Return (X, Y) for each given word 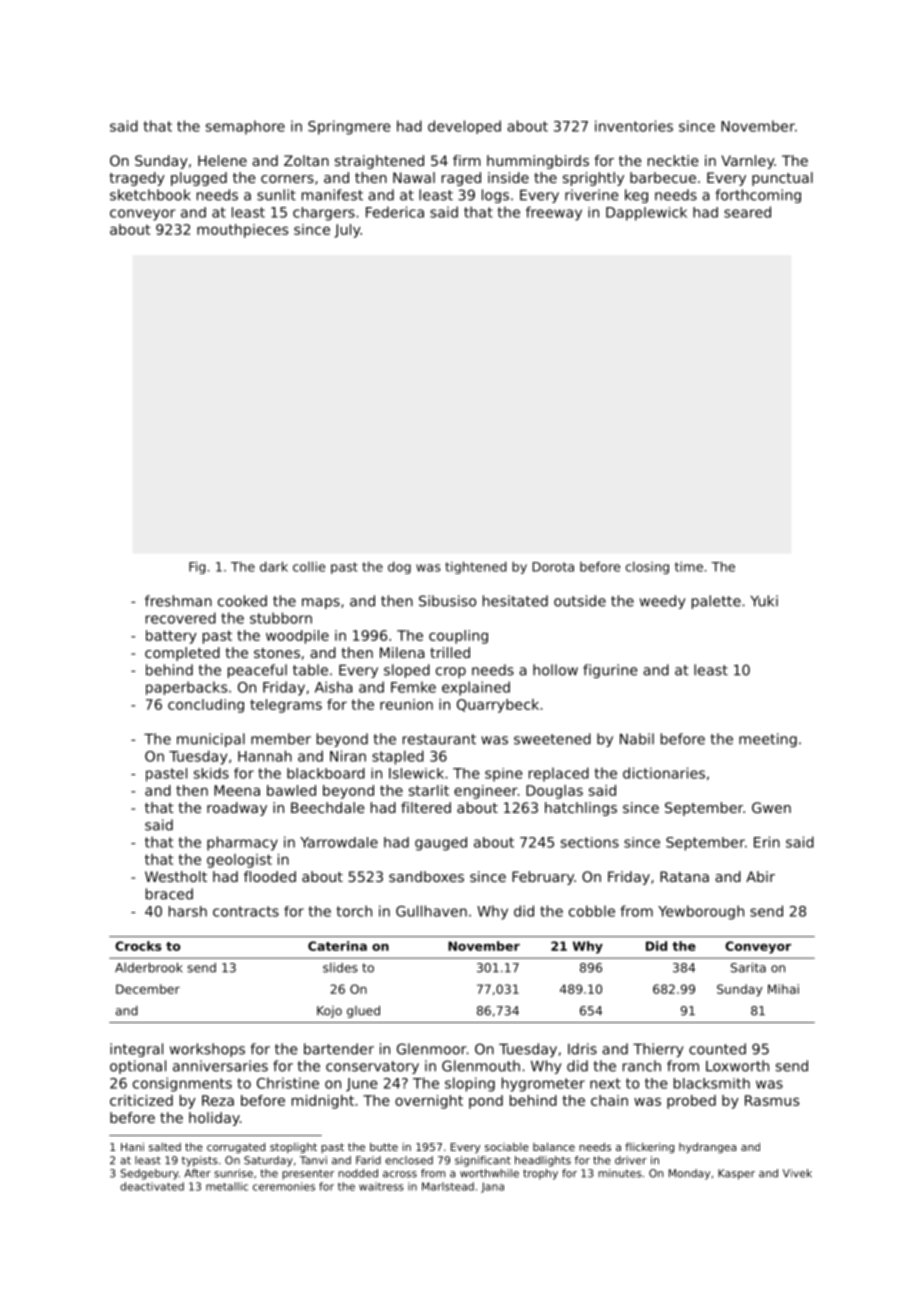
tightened (476, 567)
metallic (227, 1186)
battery (171, 637)
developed (464, 127)
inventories (634, 126)
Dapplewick (646, 214)
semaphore (245, 127)
